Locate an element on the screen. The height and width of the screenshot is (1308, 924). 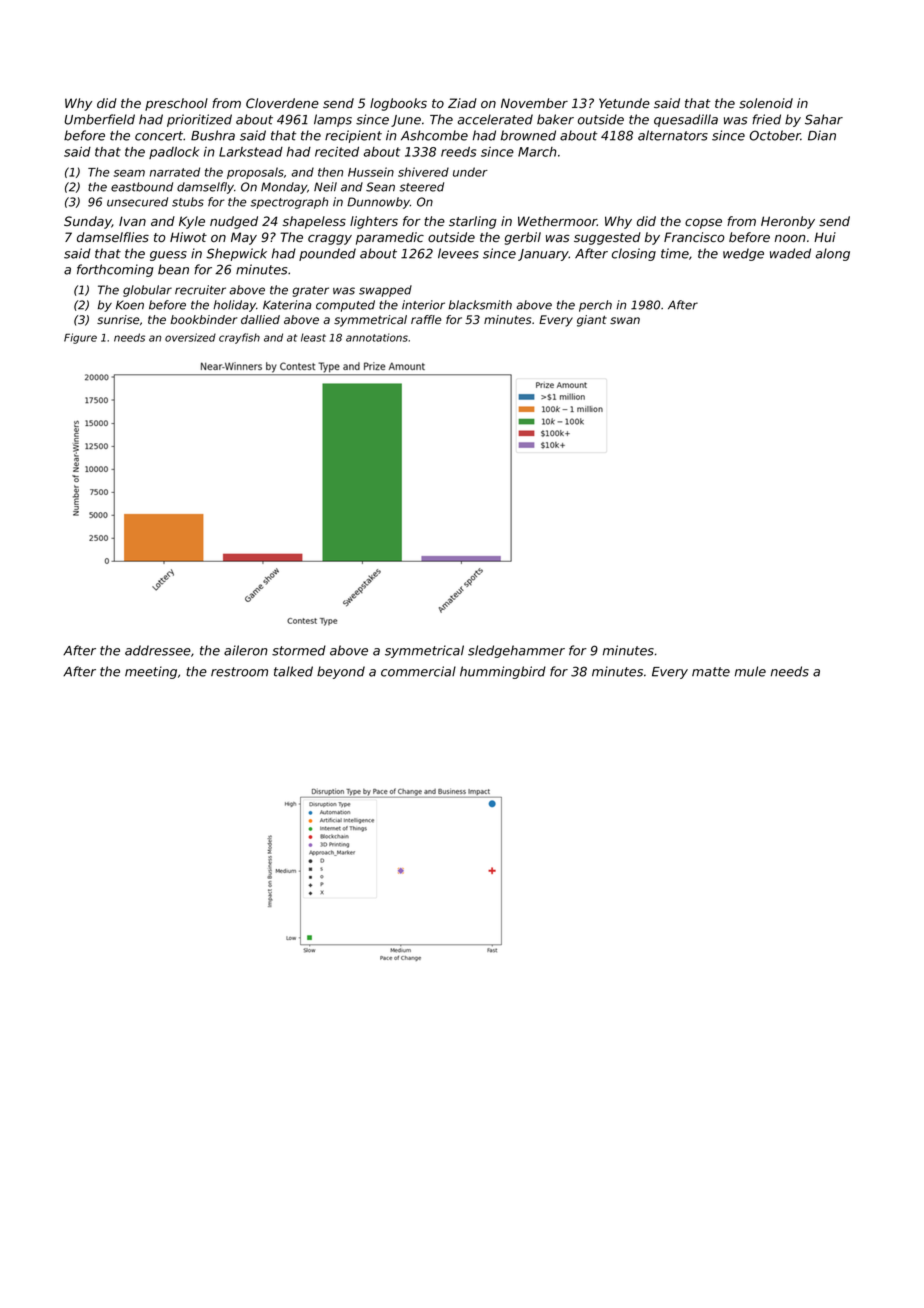
oversized is located at coordinates (190, 337).
